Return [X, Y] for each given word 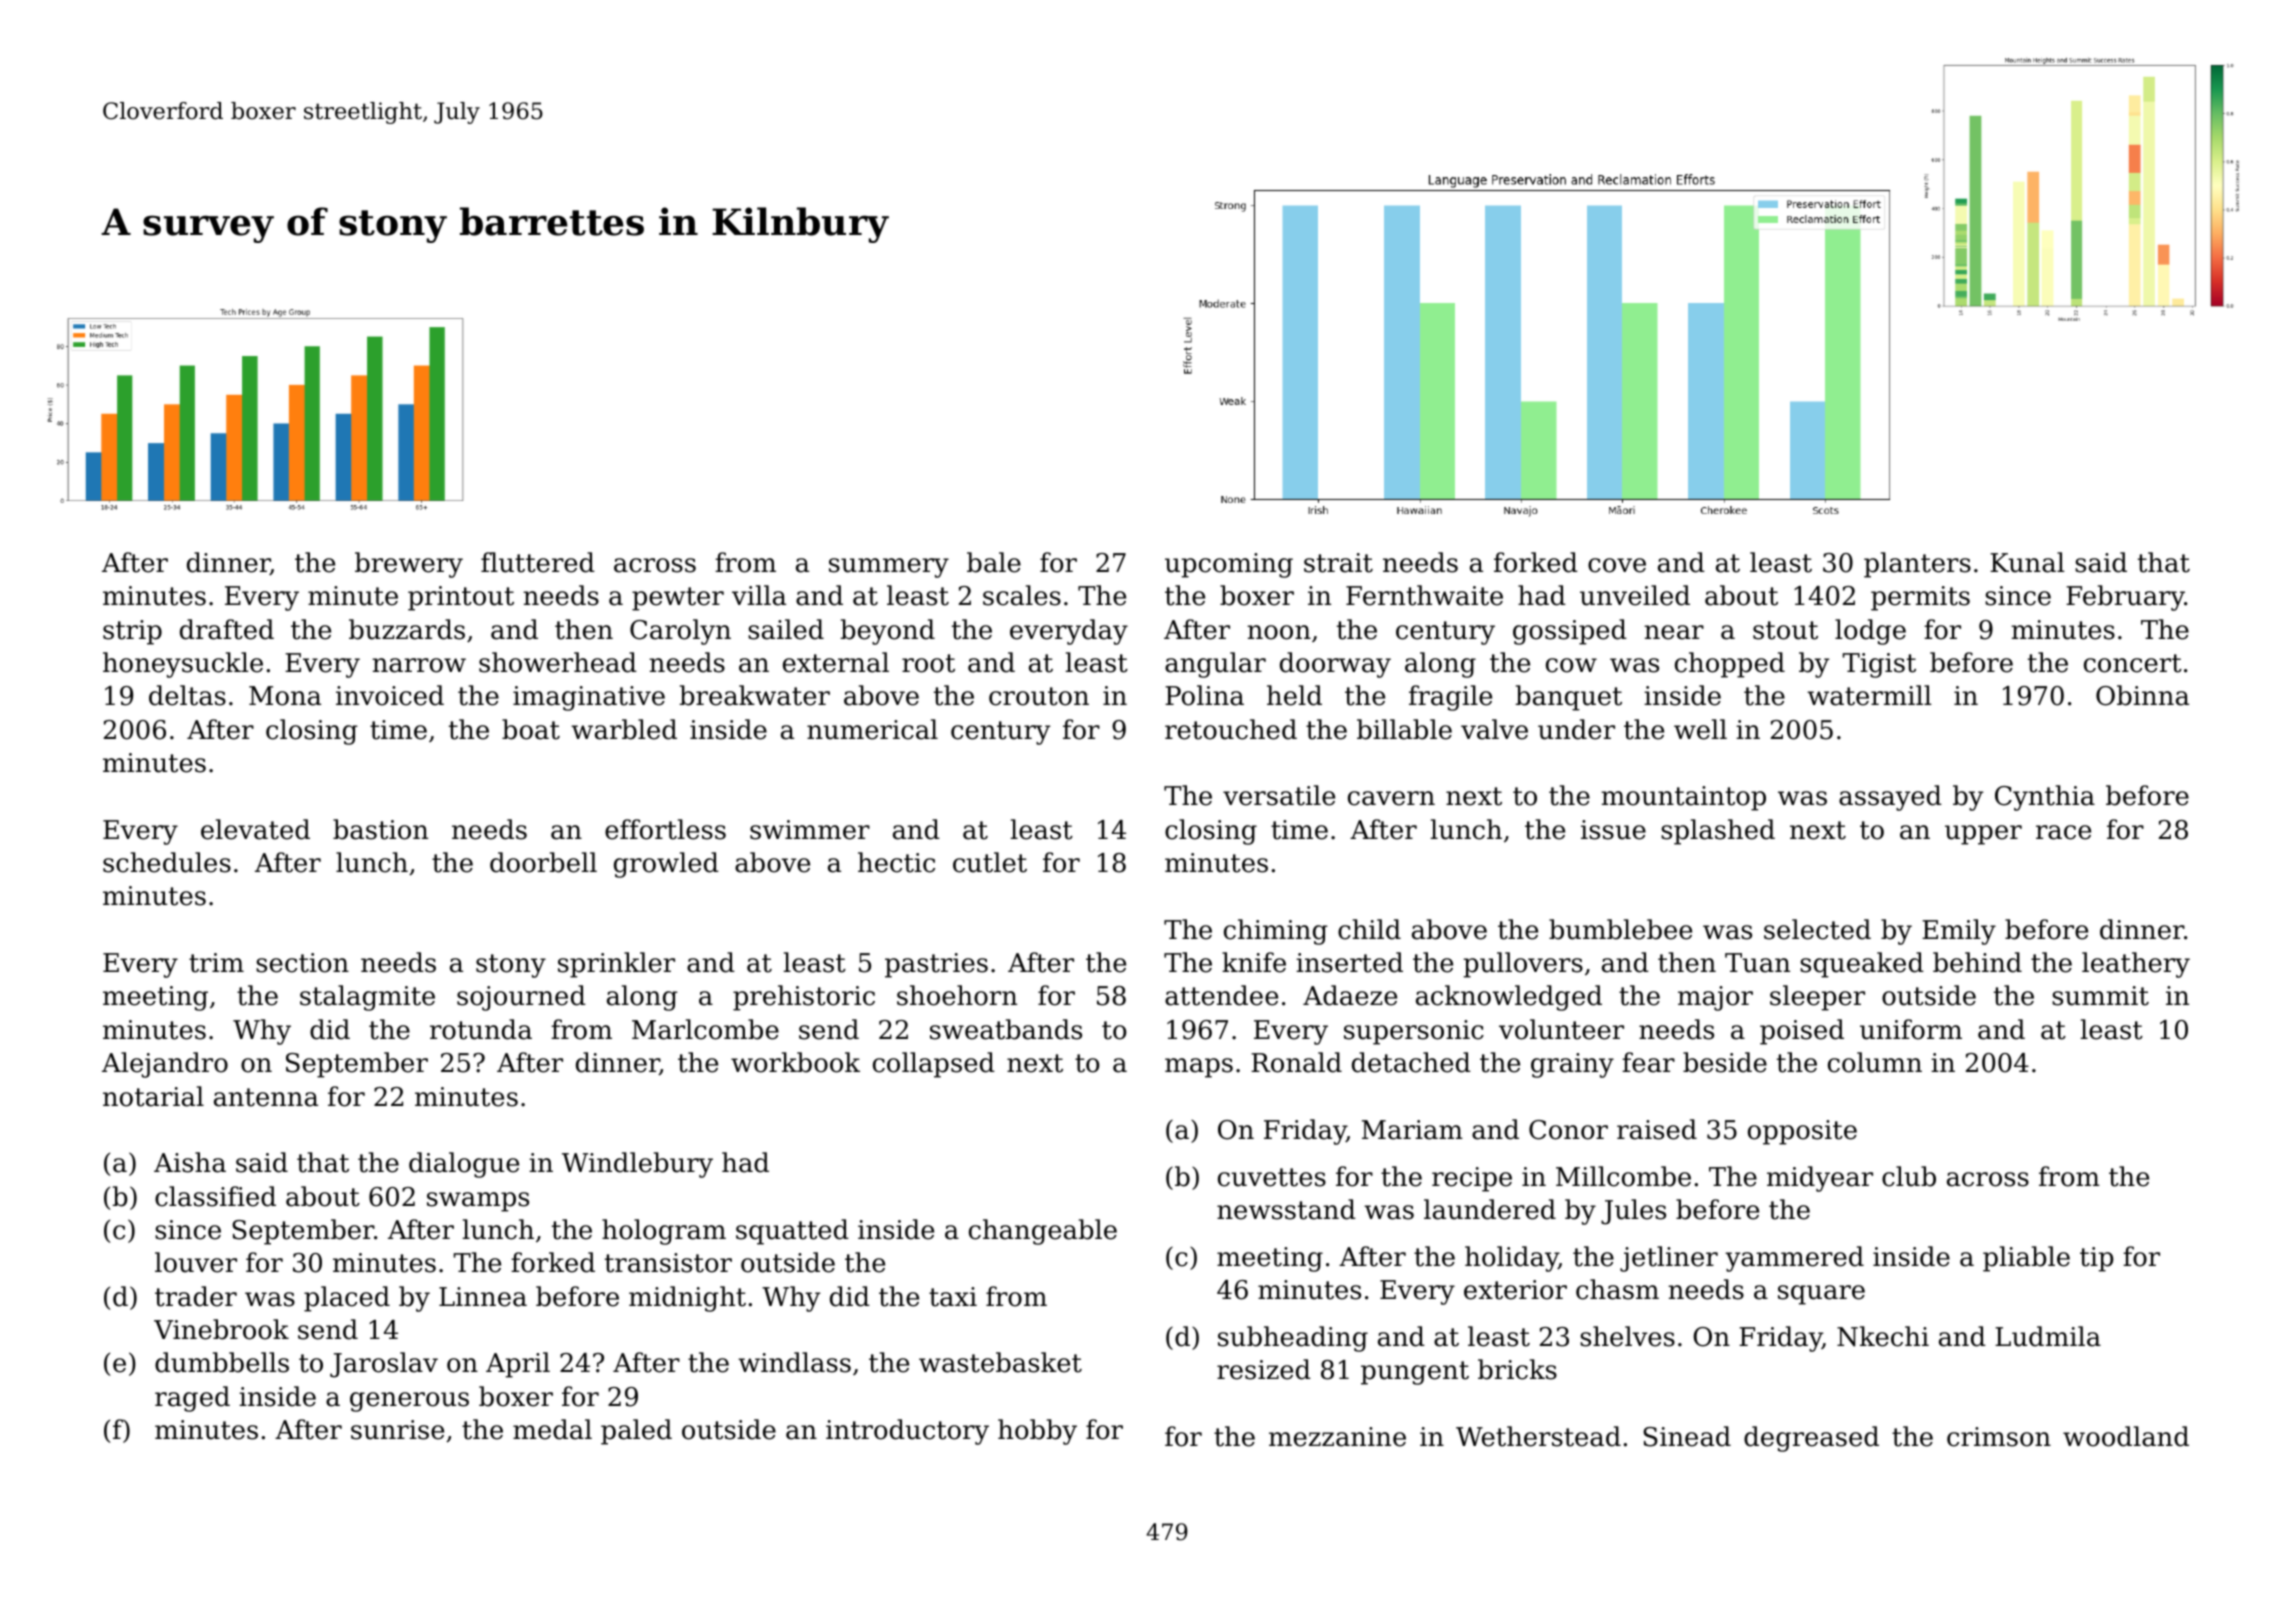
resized [1264, 1369]
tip [2096, 1259]
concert [2133, 663]
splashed [1718, 832]
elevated [255, 829]
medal [552, 1429]
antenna [266, 1097]
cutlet [990, 862]
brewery [409, 565]
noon [1279, 632]
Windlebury [637, 1165]
